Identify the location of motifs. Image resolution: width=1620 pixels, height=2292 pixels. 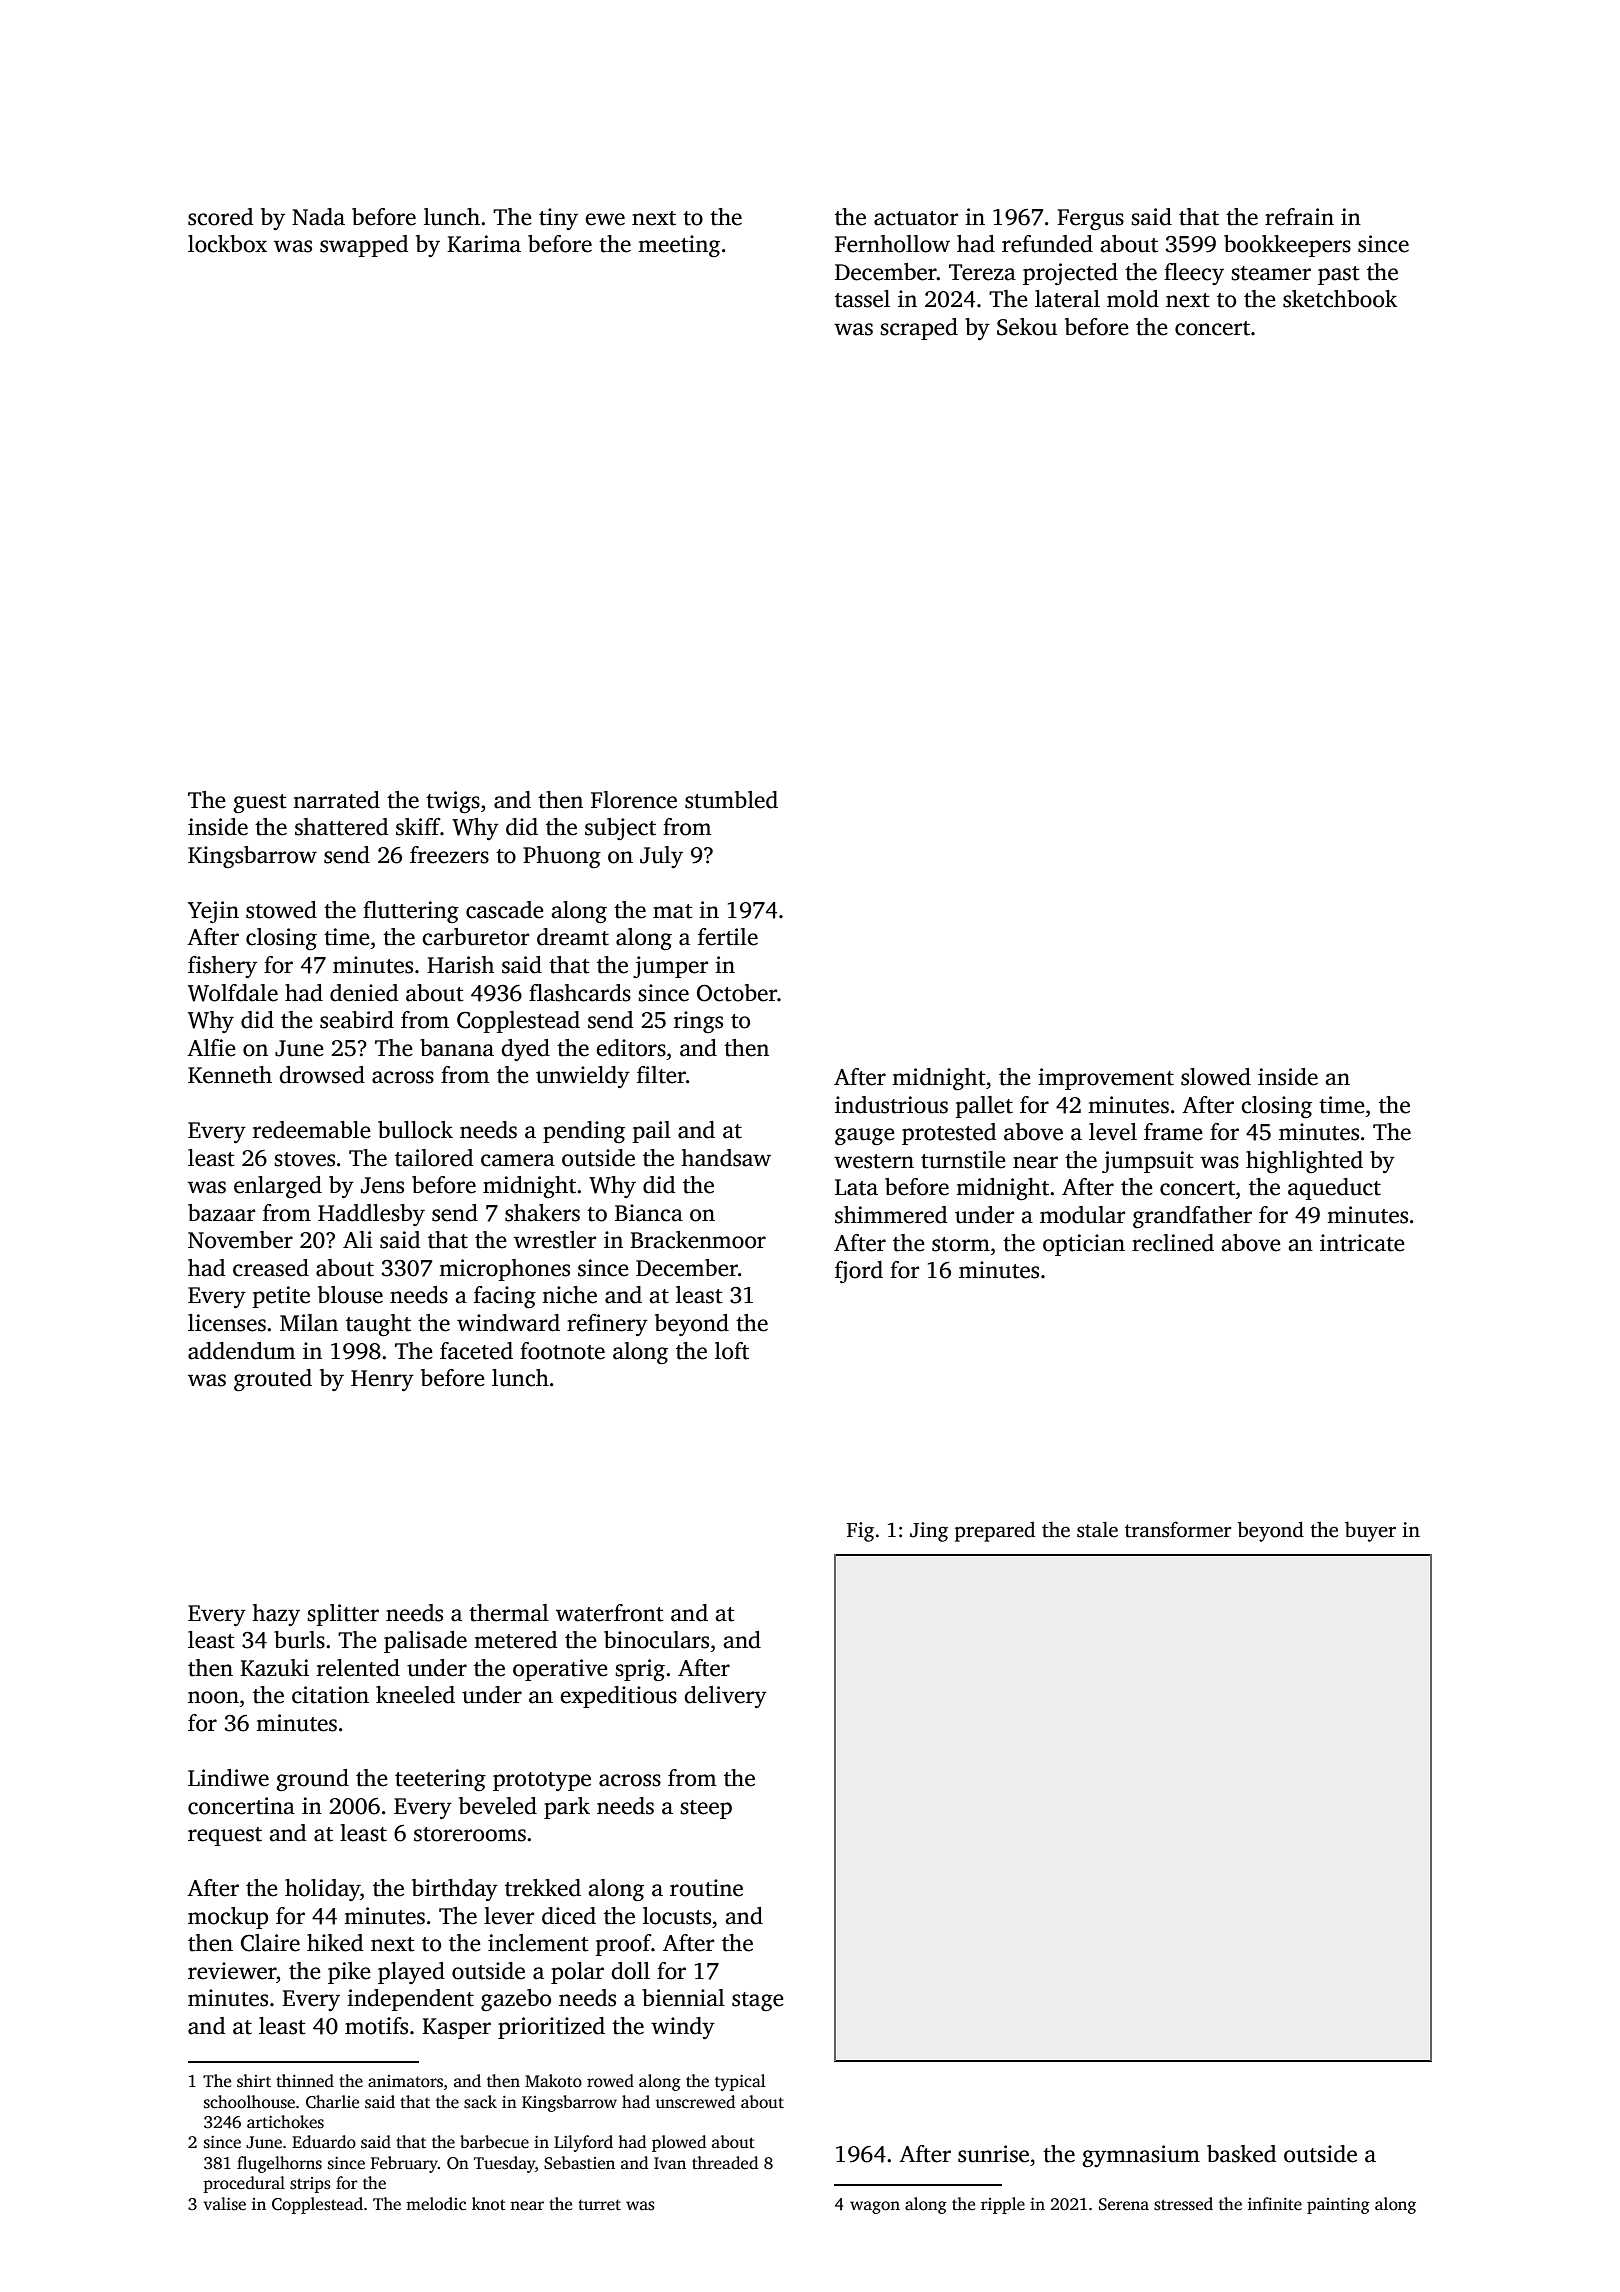
(376, 2026).
